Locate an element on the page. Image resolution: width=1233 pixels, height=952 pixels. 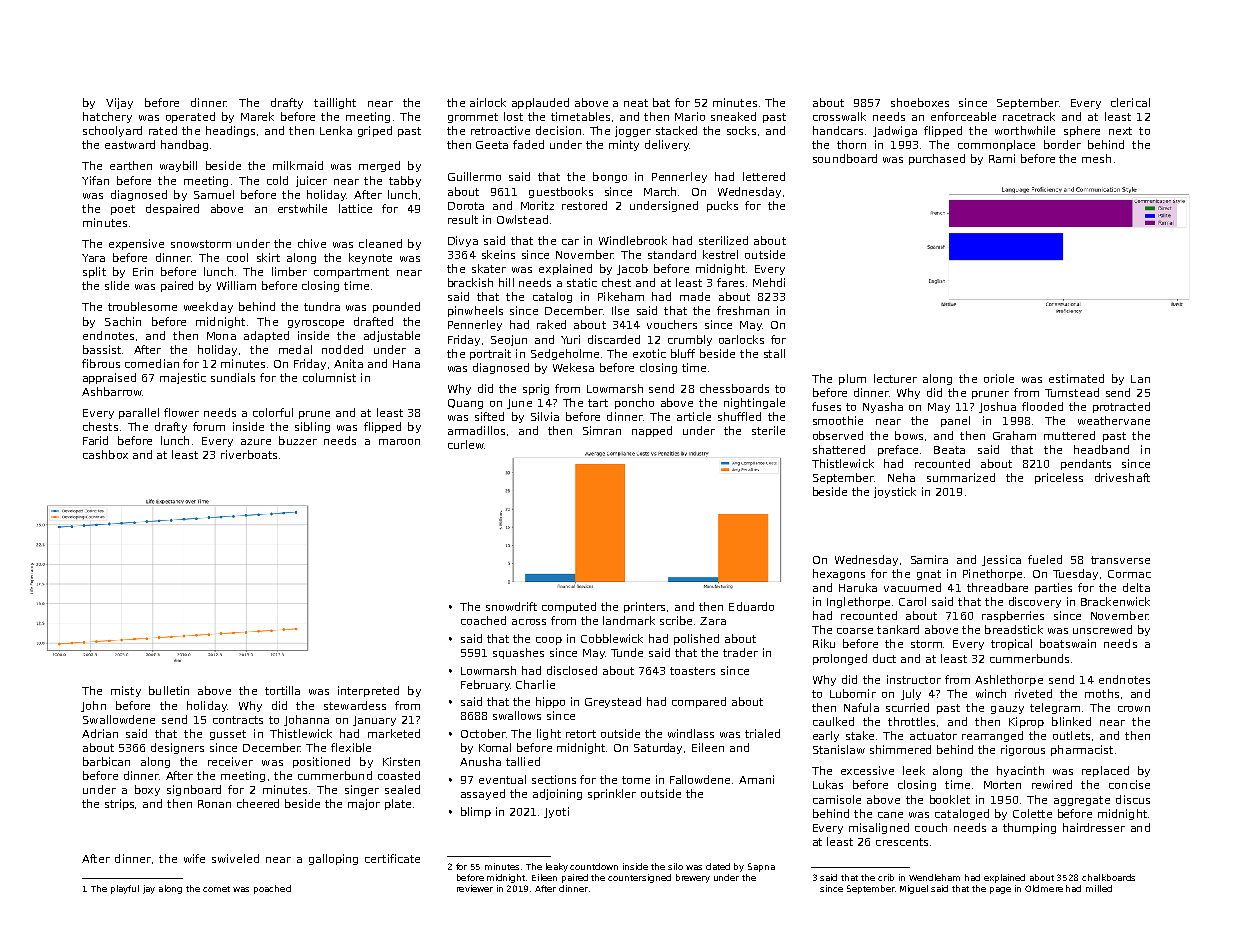
shattered is located at coordinates (839, 449).
